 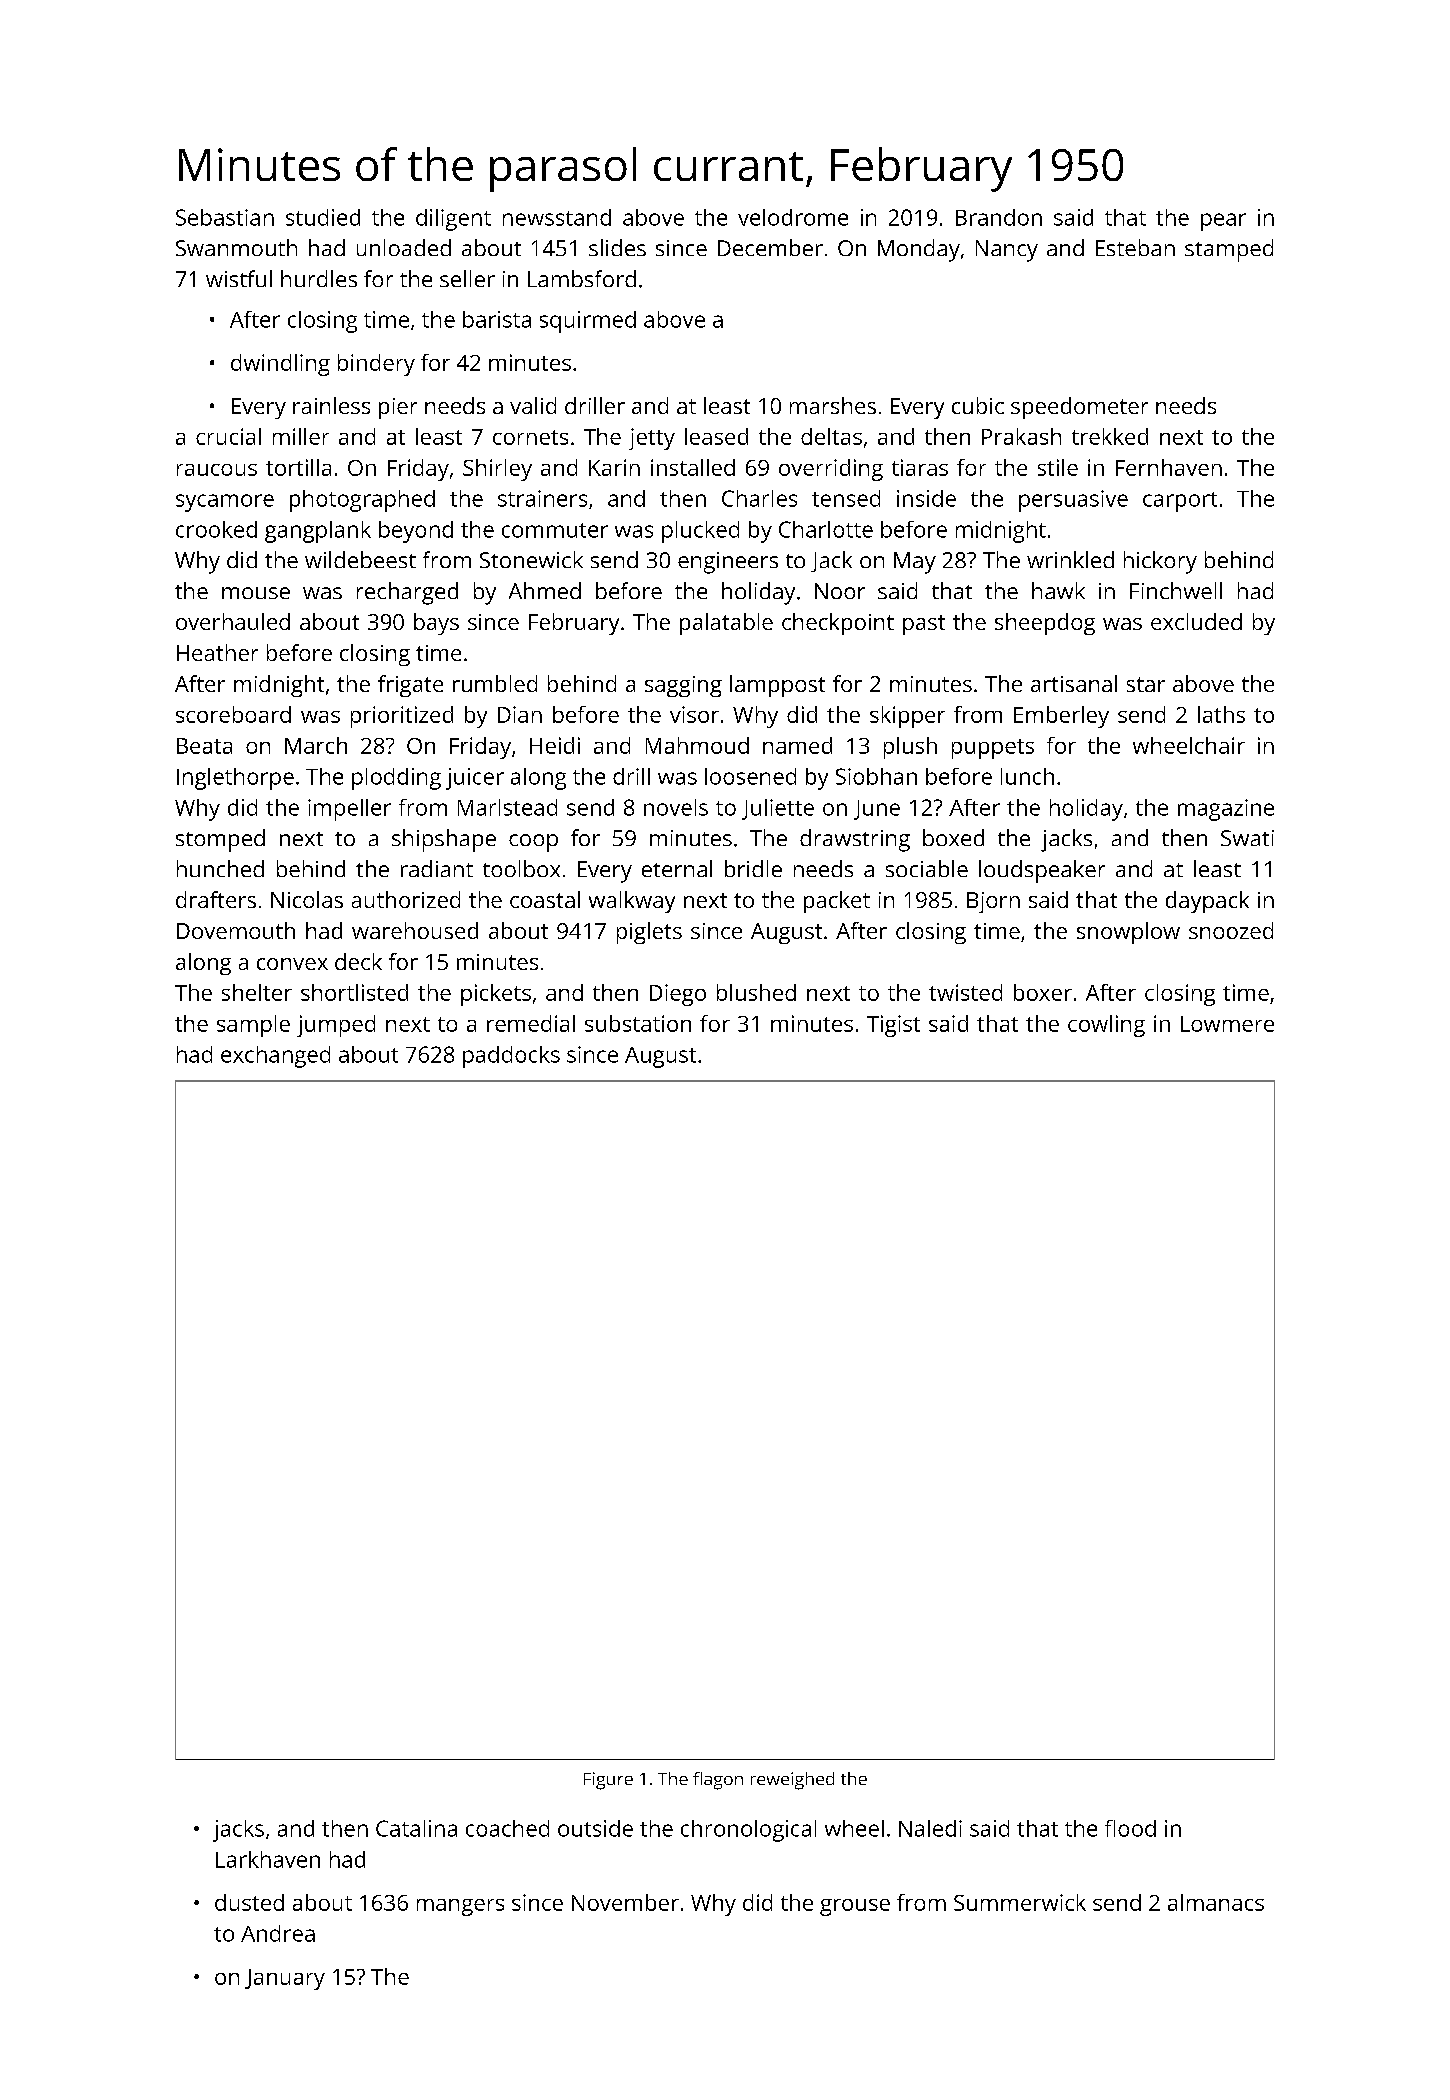 I want to click on December, so click(x=770, y=247).
